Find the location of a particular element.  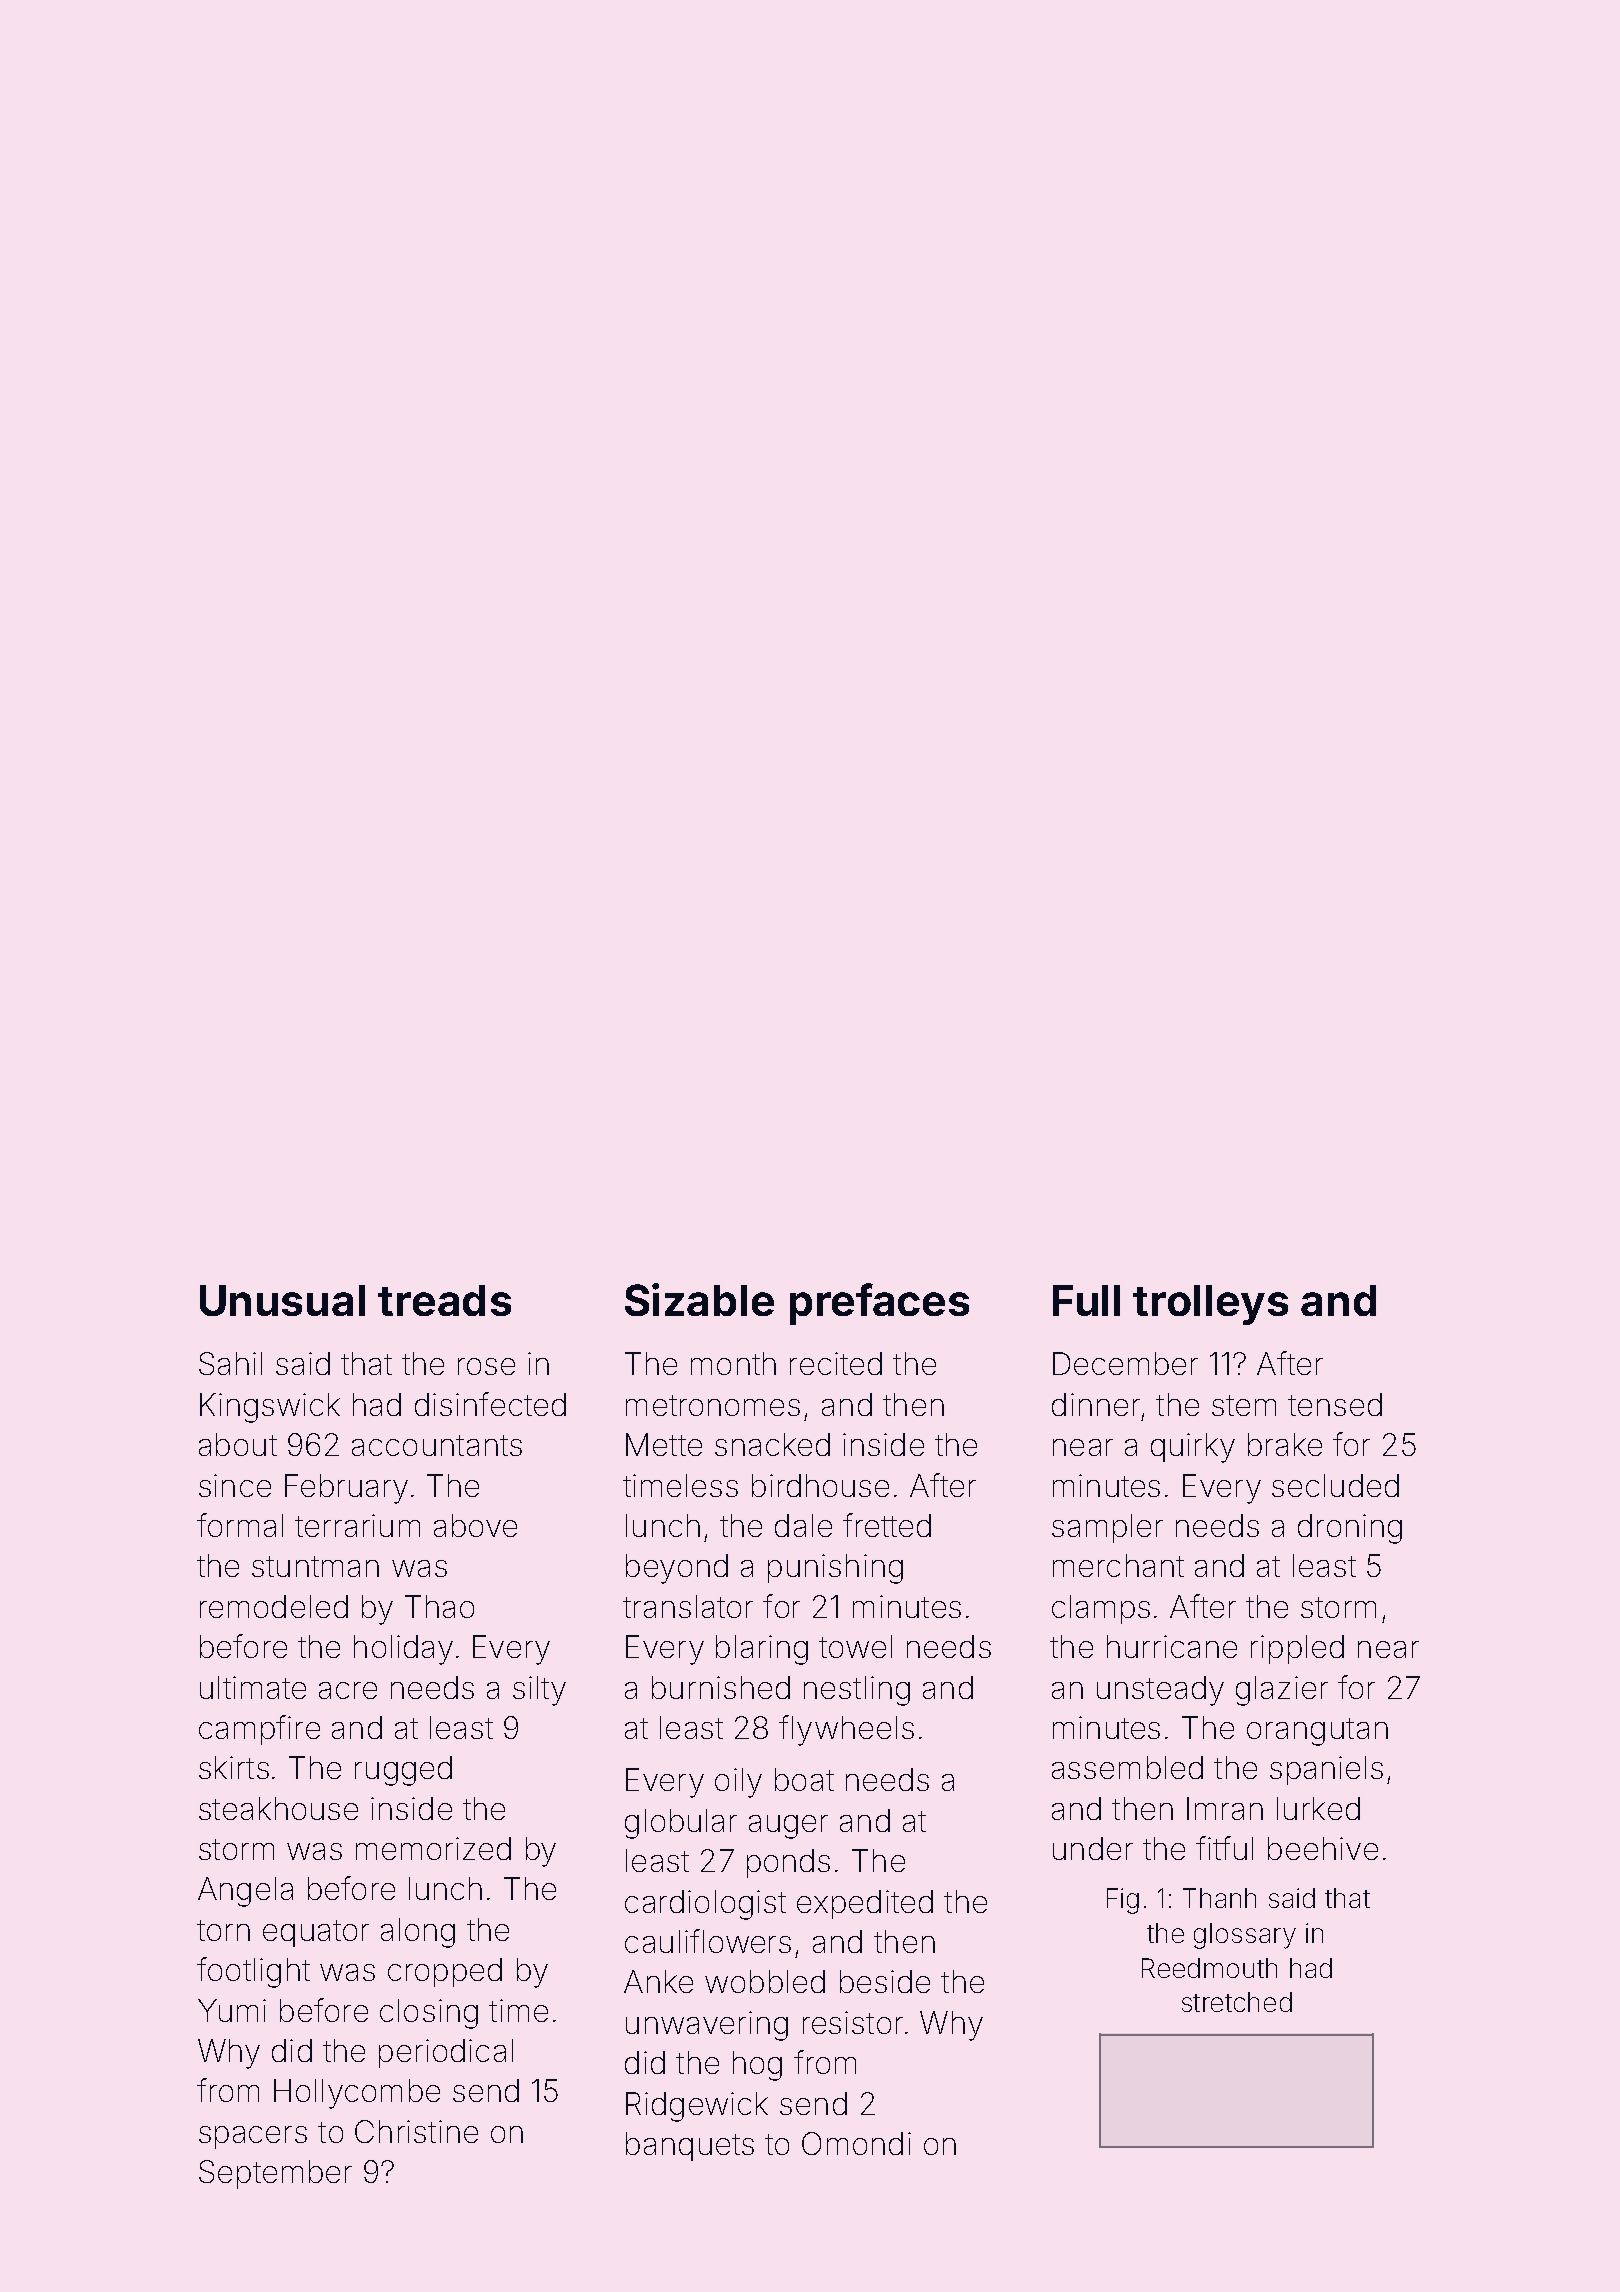

Kingswick is located at coordinates (270, 1408).
